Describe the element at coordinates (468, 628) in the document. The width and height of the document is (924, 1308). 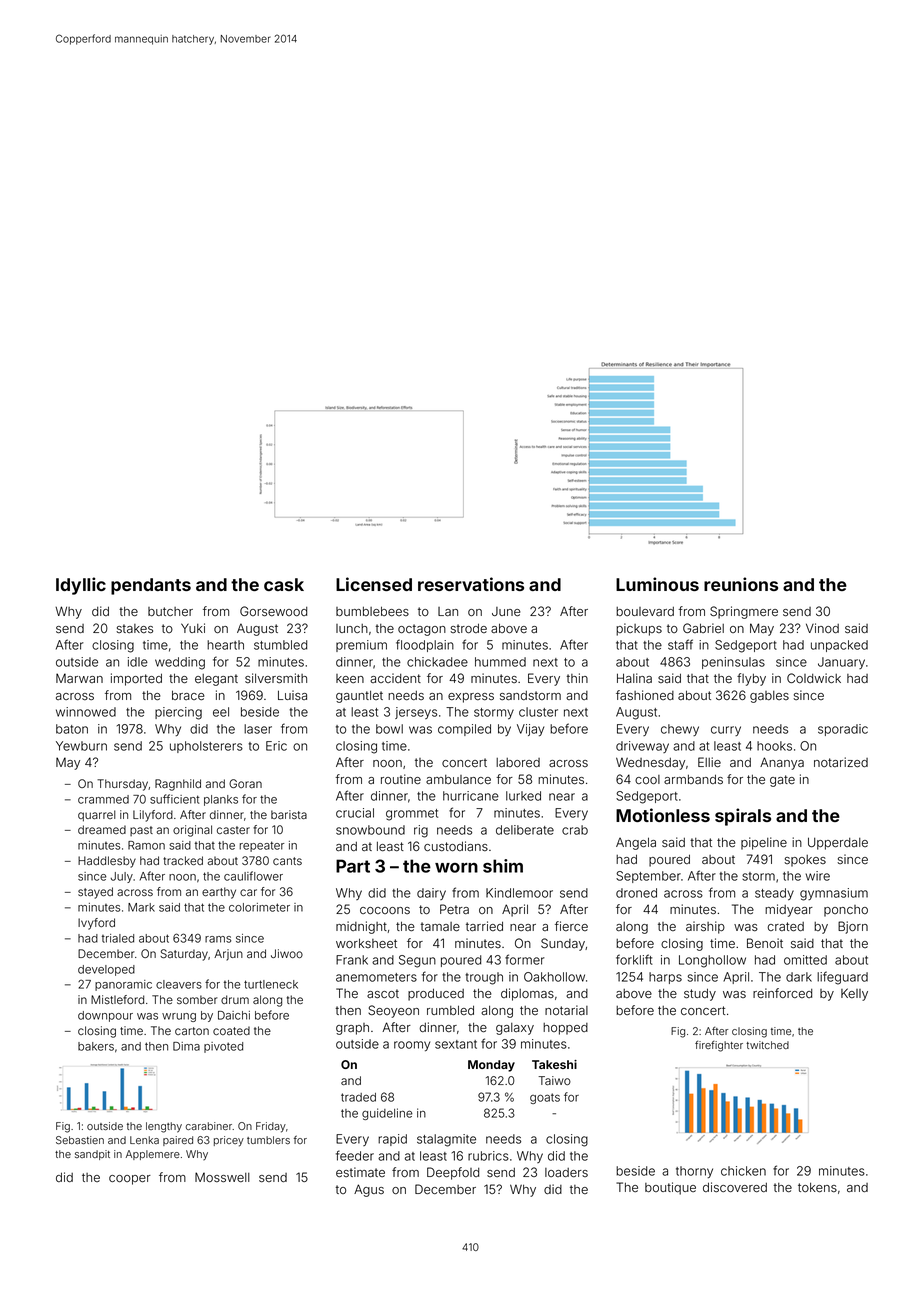
I see `strode` at that location.
